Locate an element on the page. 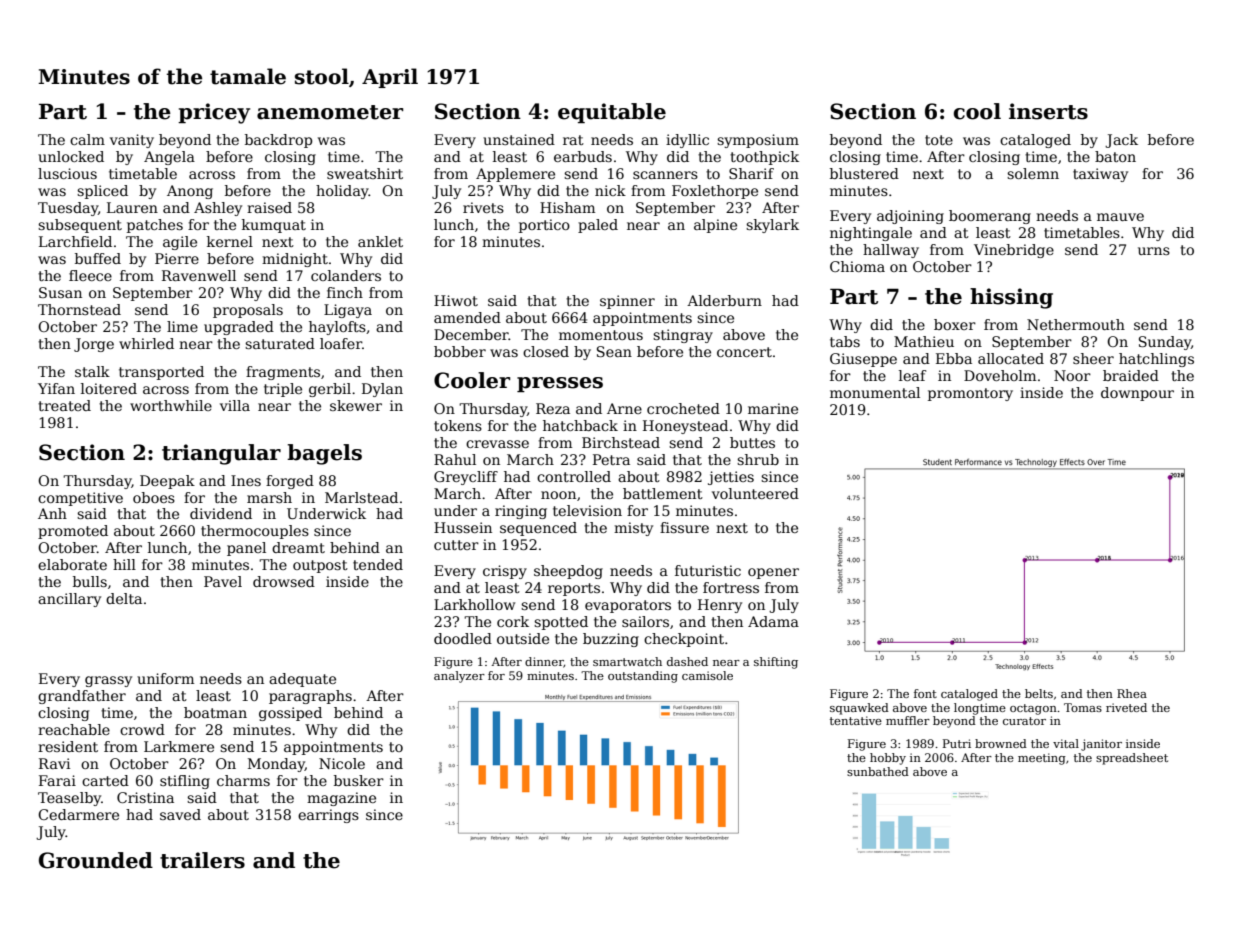  grandfather is located at coordinates (82, 697).
